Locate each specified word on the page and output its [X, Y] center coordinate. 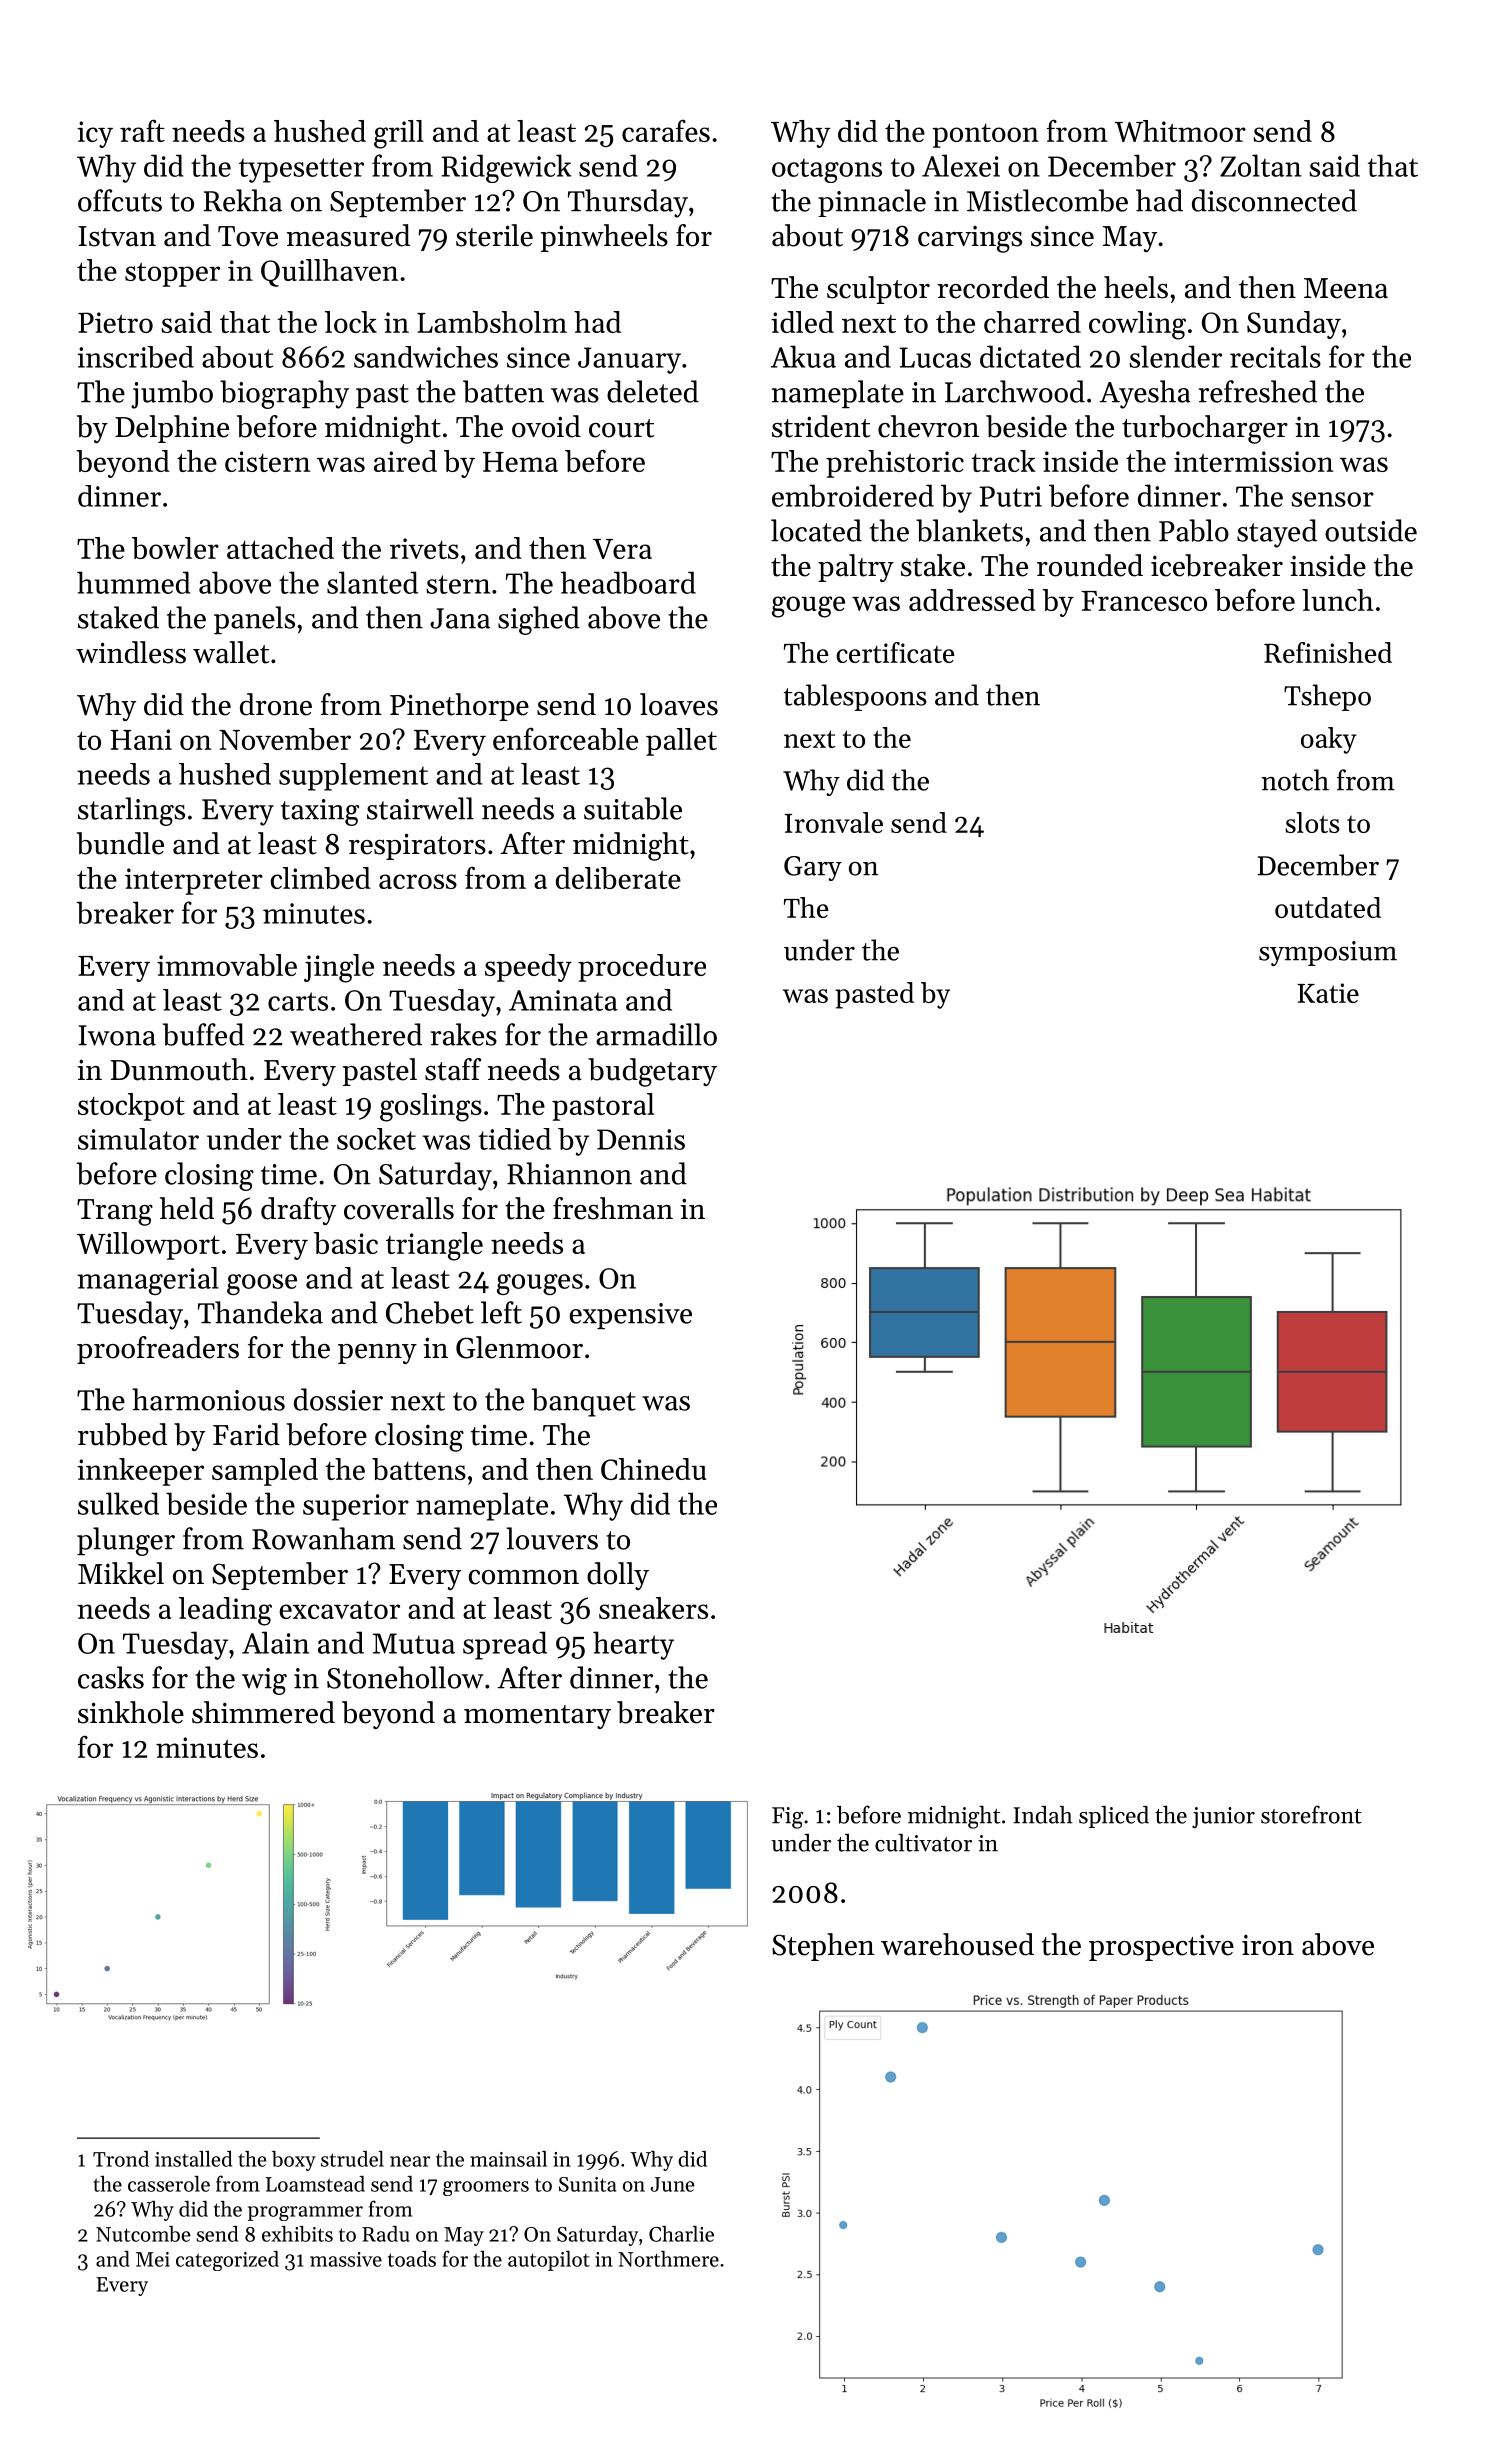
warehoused [957, 1944]
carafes [666, 130]
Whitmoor [1180, 131]
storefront [1311, 1814]
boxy [294, 2161]
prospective [1161, 1947]
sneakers [653, 1608]
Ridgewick [506, 168]
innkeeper [140, 1472]
